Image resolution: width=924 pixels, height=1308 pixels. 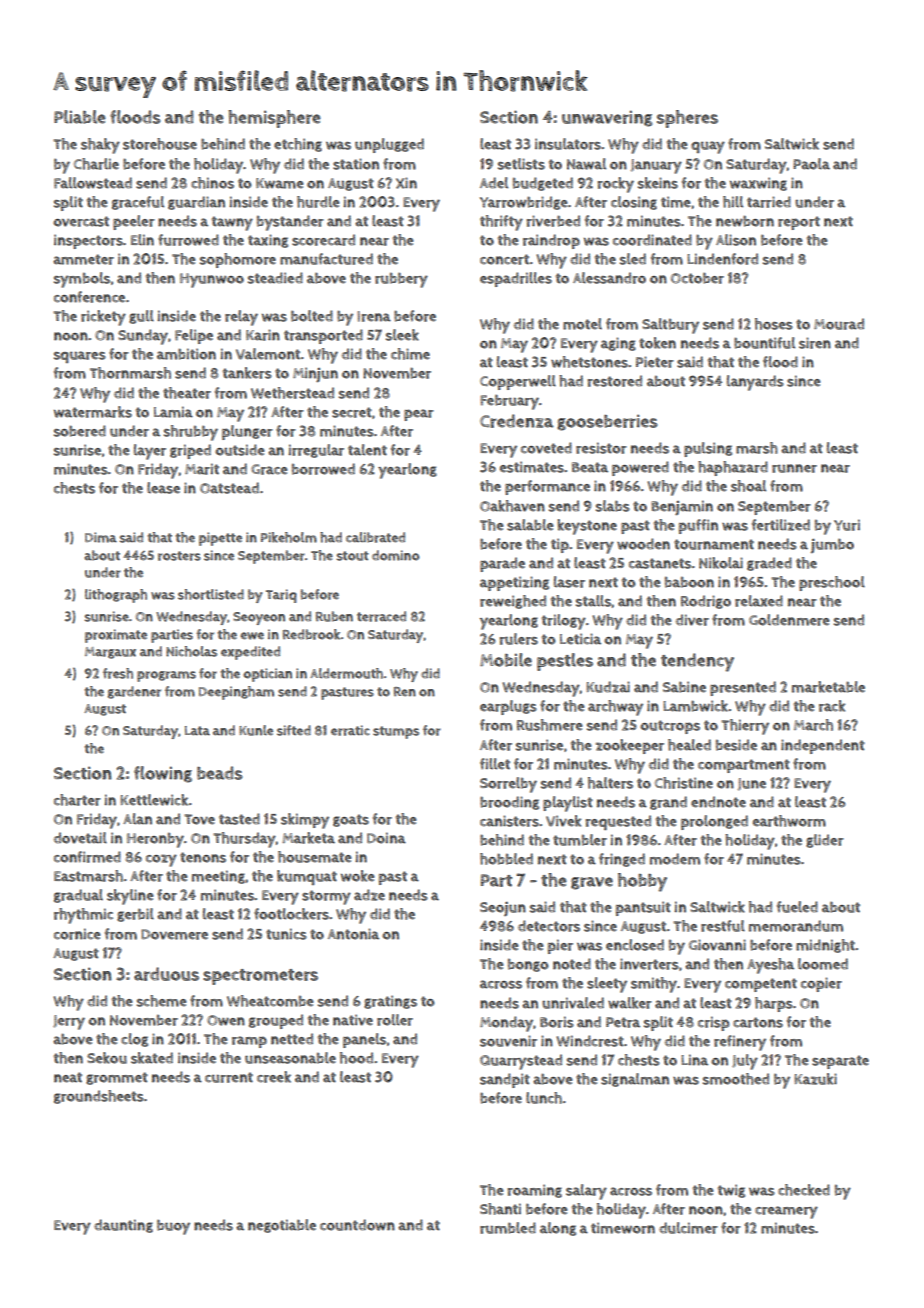 What do you see at coordinates (160, 144) in the screenshot?
I see `storehouse` at bounding box center [160, 144].
